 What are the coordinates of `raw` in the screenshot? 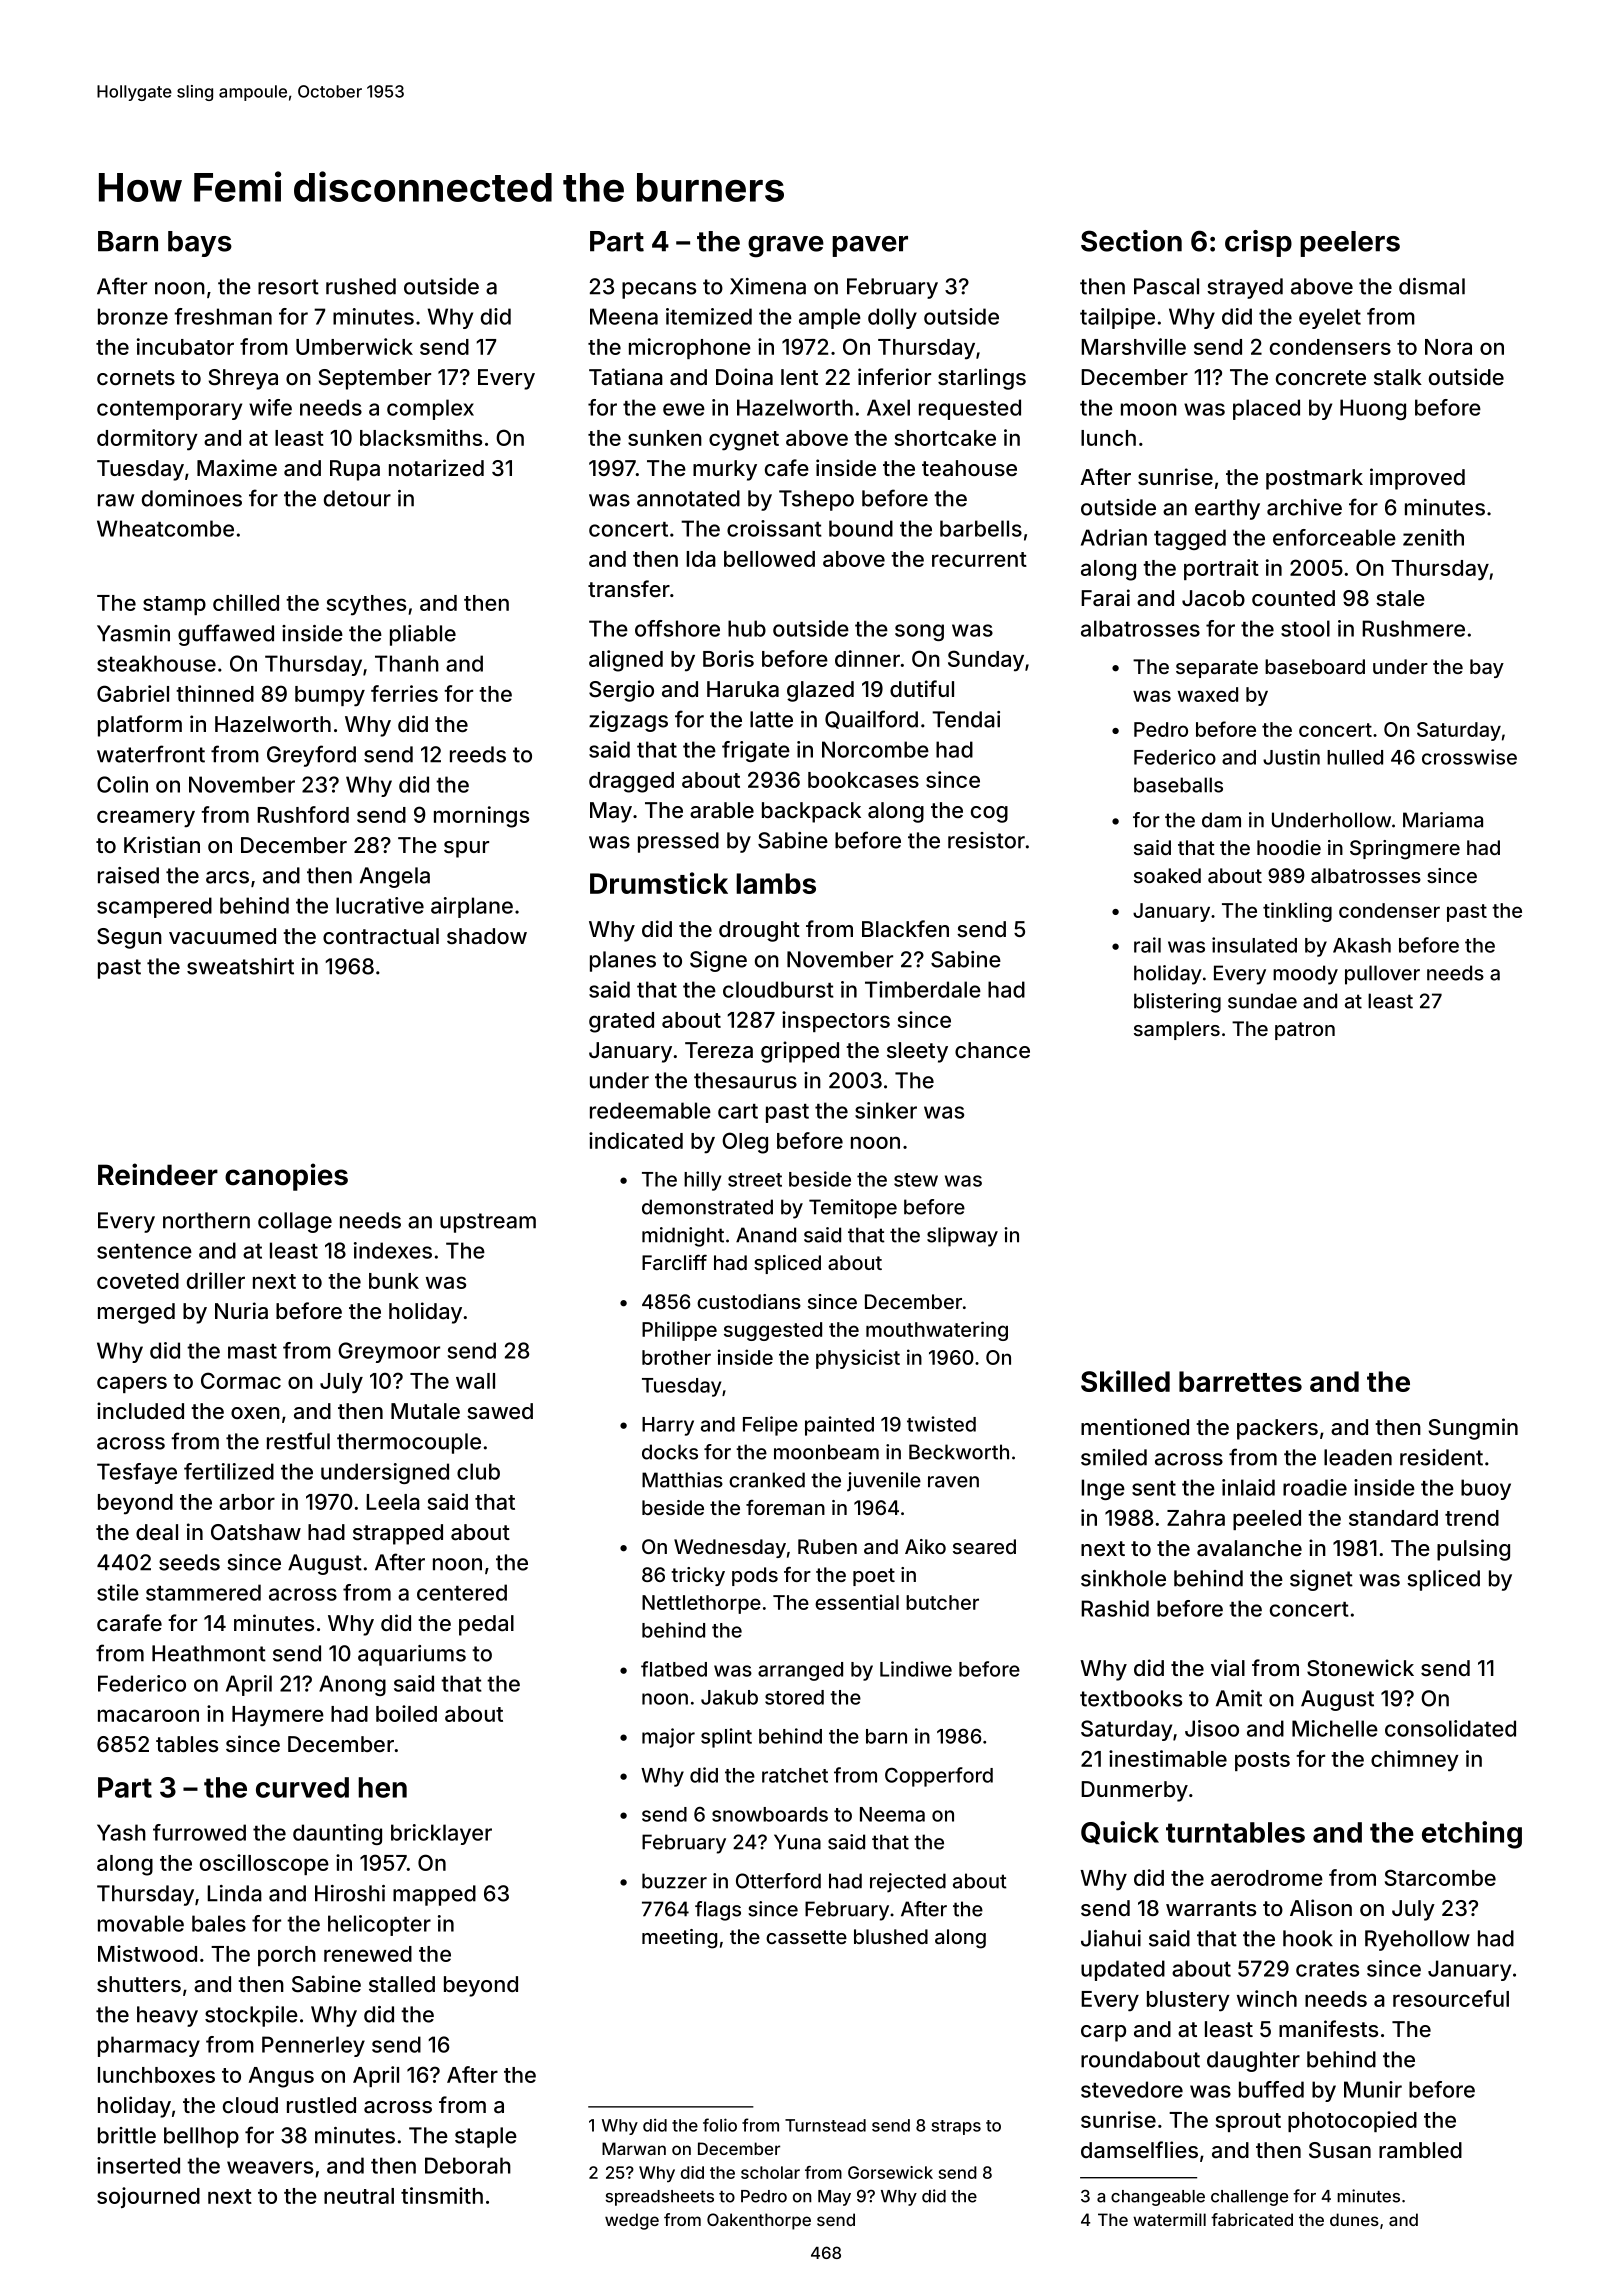 It's located at (116, 500).
